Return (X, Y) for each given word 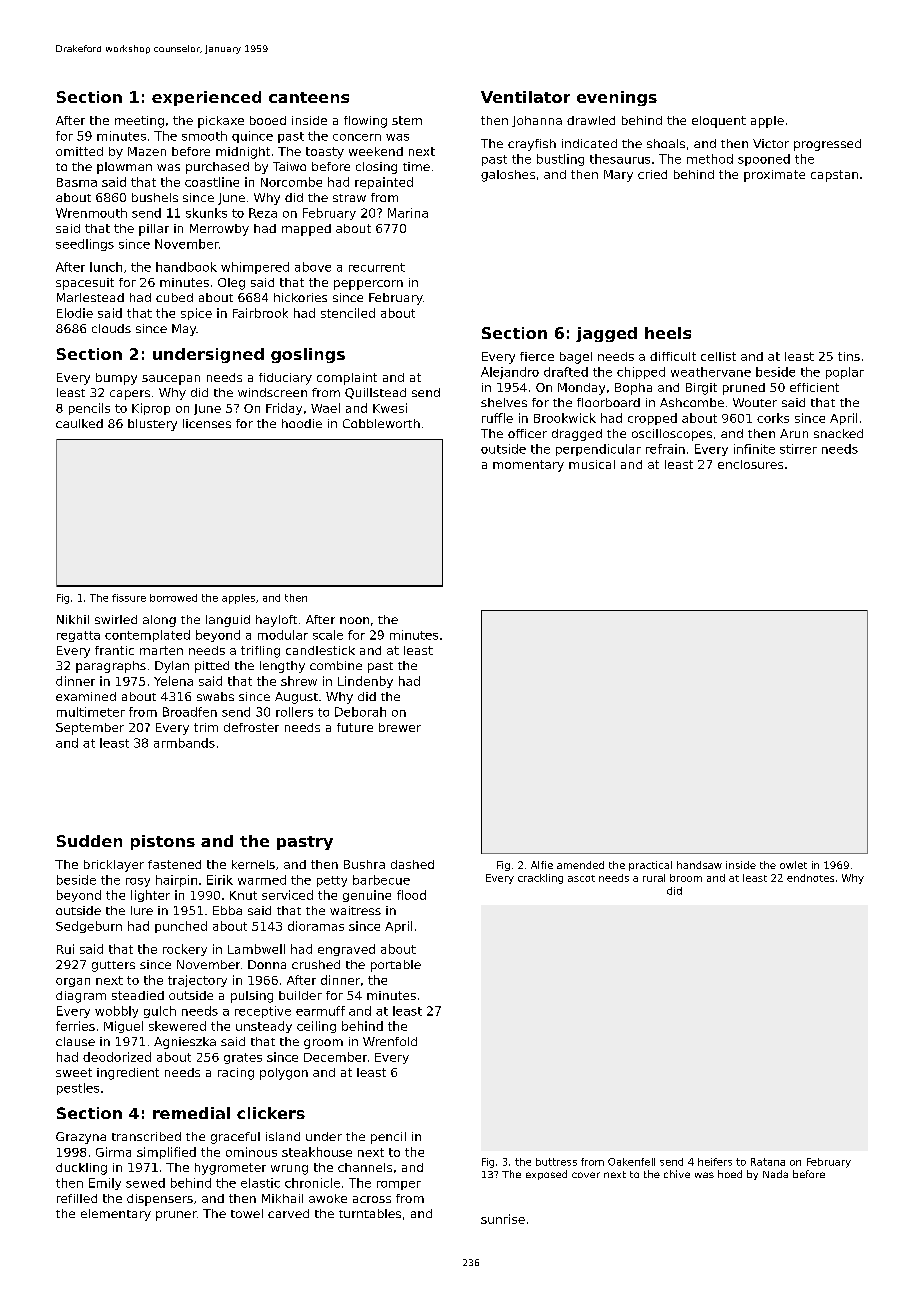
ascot (581, 878)
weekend (376, 151)
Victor (771, 143)
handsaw (699, 865)
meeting (139, 122)
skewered (177, 1026)
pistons (163, 842)
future (355, 727)
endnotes (810, 878)
